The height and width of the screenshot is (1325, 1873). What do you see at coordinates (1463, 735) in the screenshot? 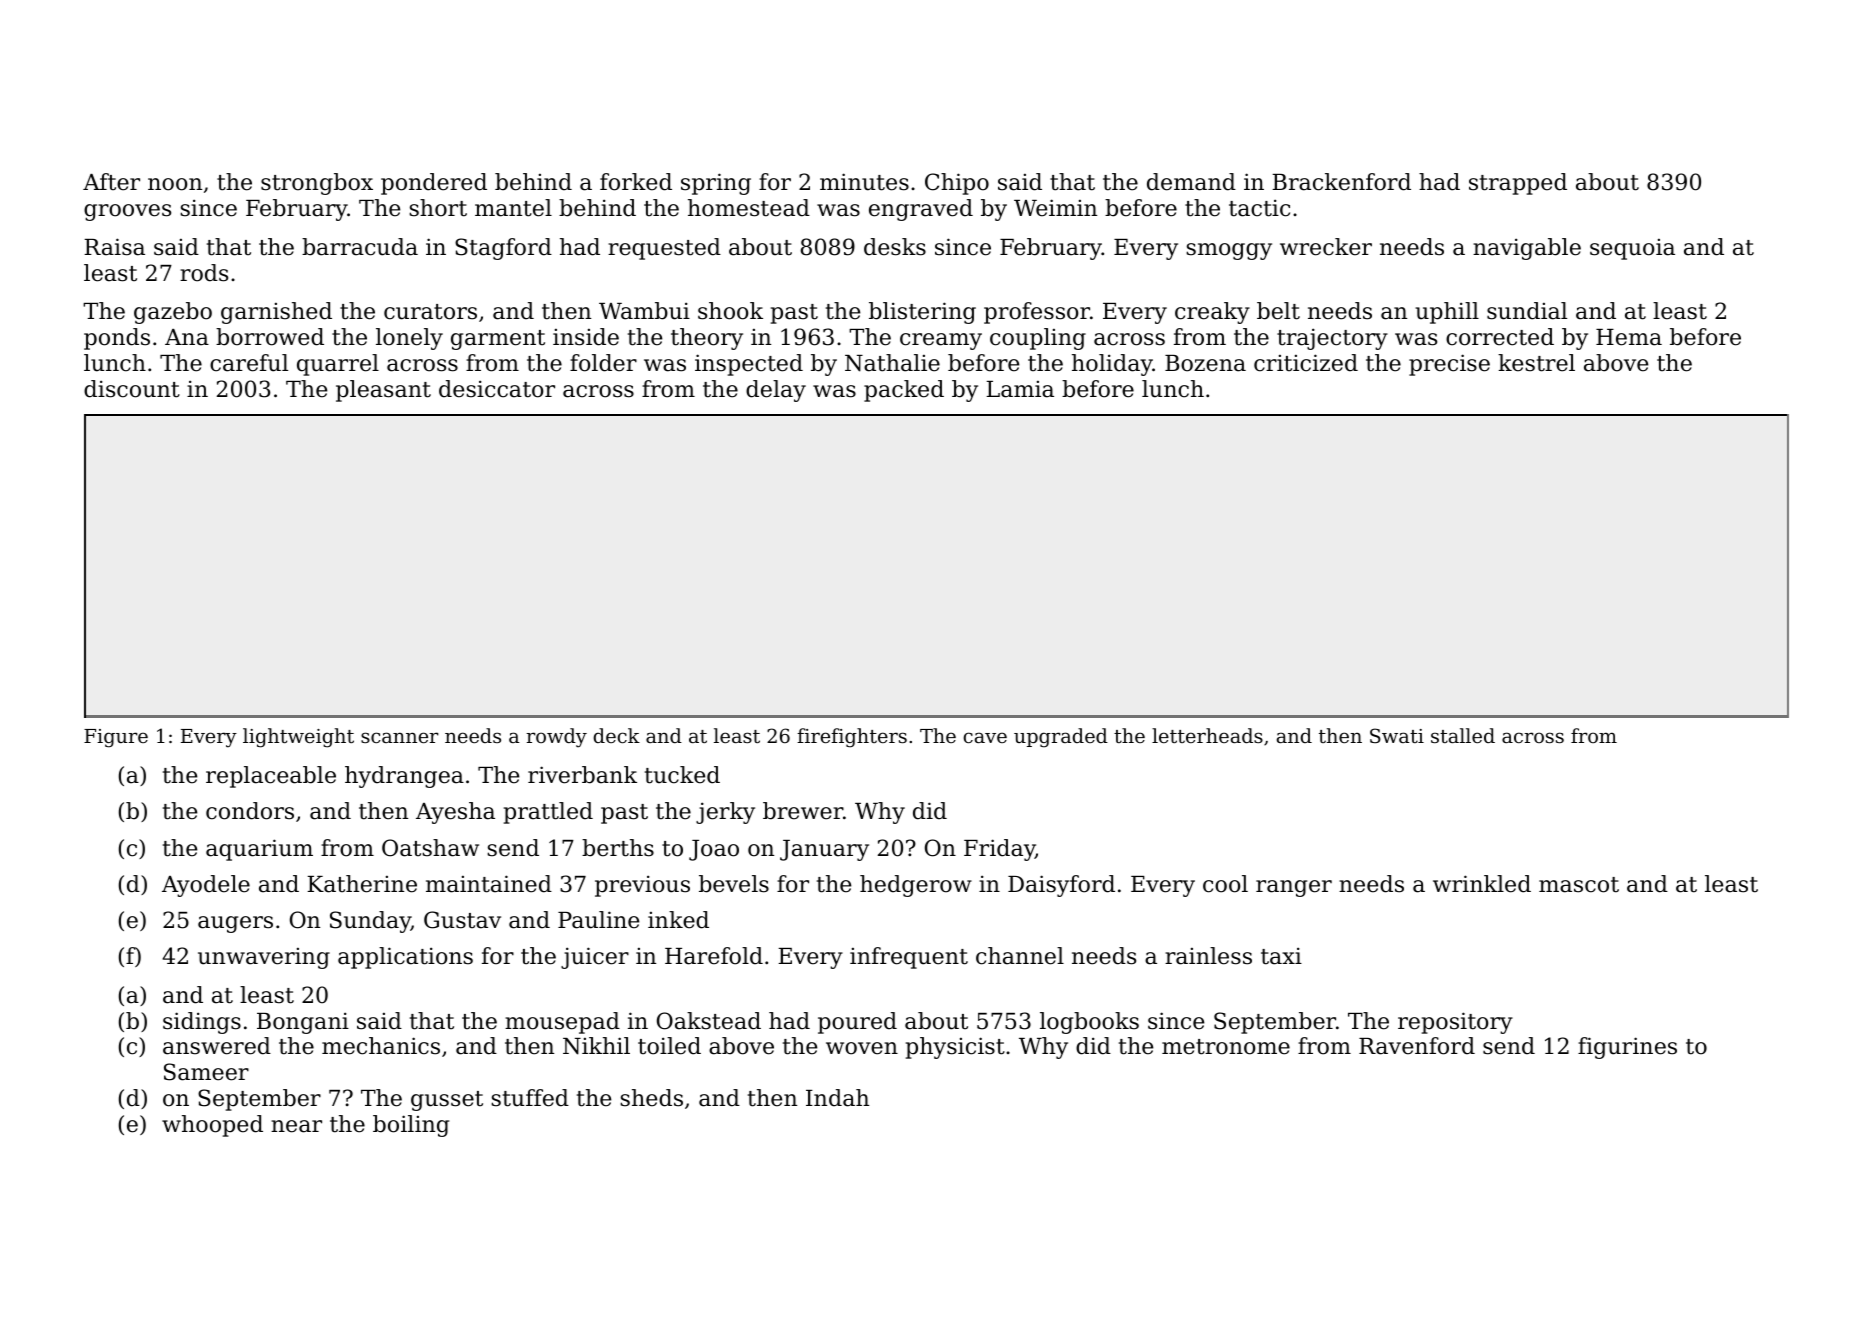
I see `stalled` at bounding box center [1463, 735].
